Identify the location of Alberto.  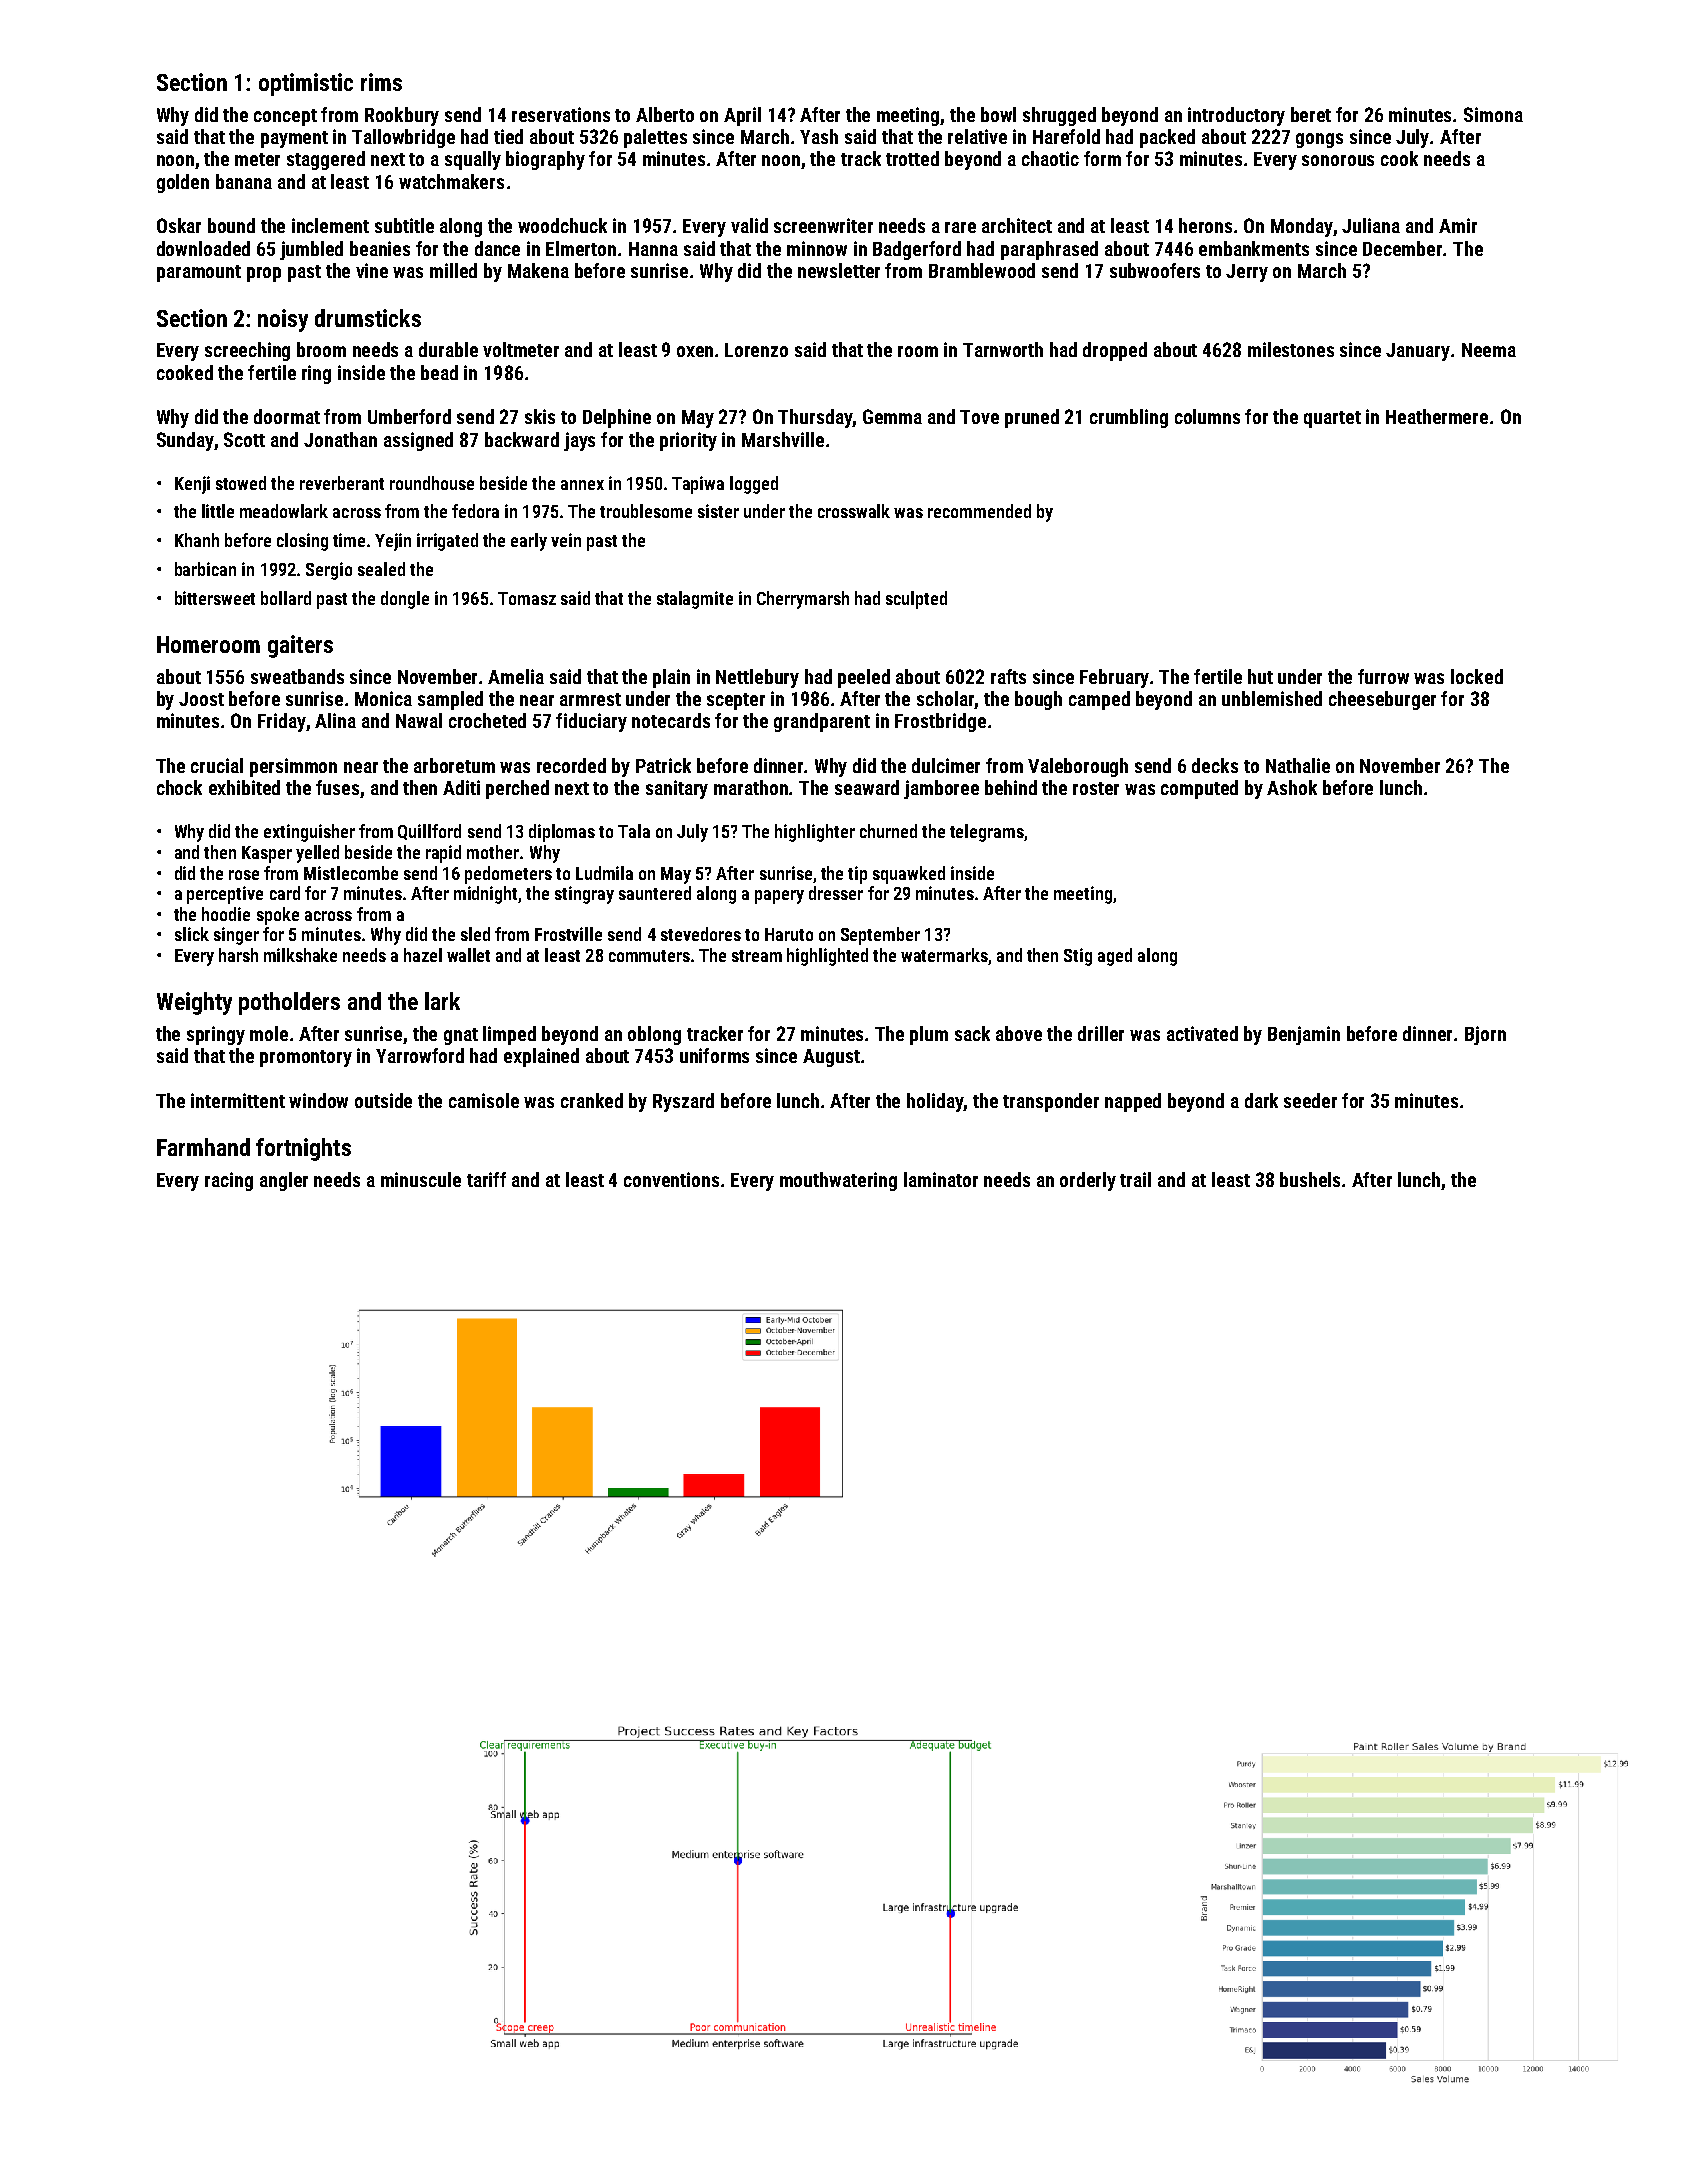
(665, 114).
